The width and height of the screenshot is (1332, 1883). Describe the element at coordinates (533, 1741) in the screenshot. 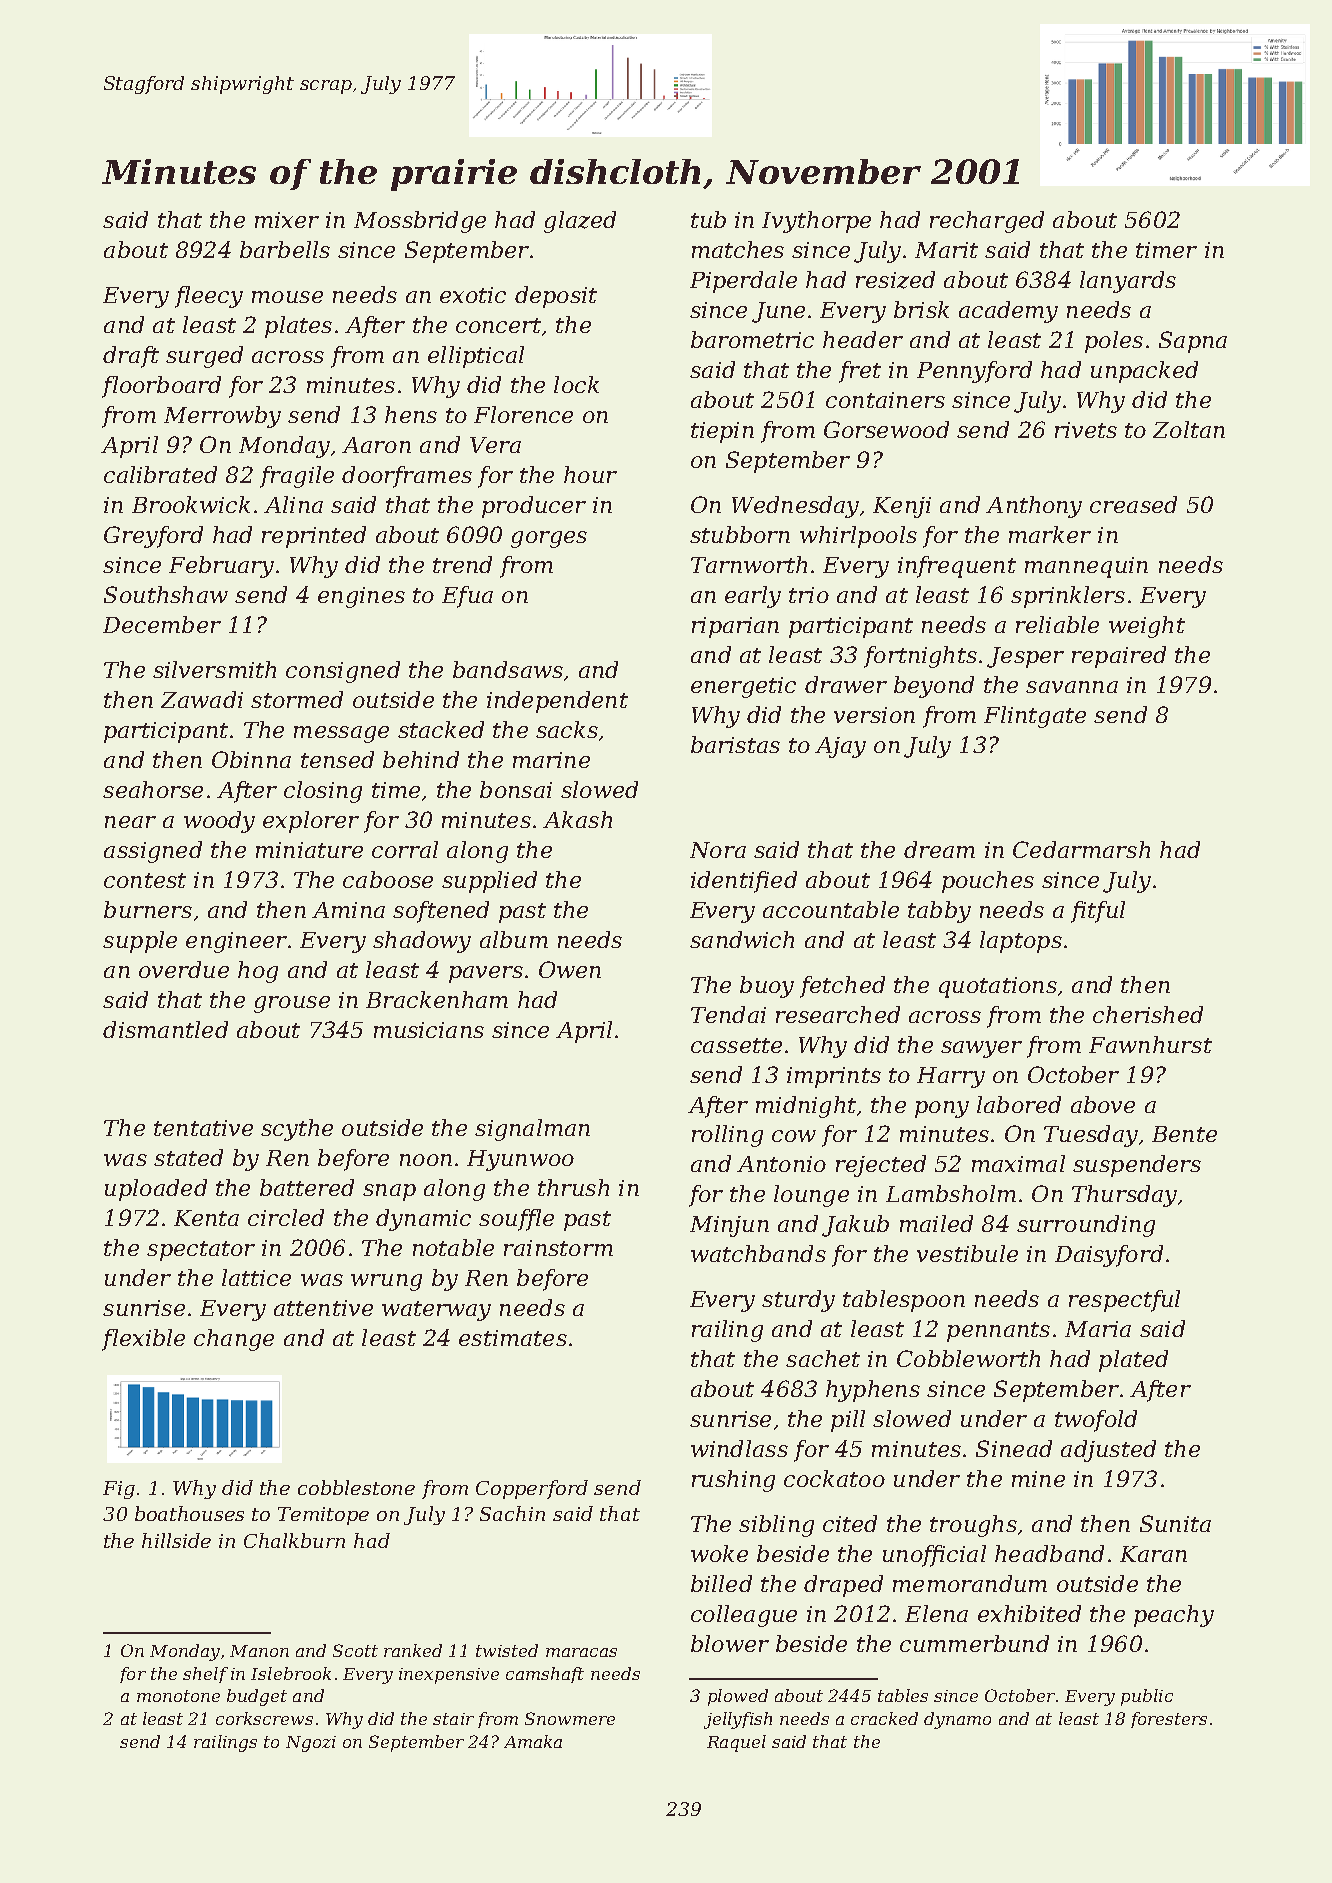

I see `Amaka` at that location.
